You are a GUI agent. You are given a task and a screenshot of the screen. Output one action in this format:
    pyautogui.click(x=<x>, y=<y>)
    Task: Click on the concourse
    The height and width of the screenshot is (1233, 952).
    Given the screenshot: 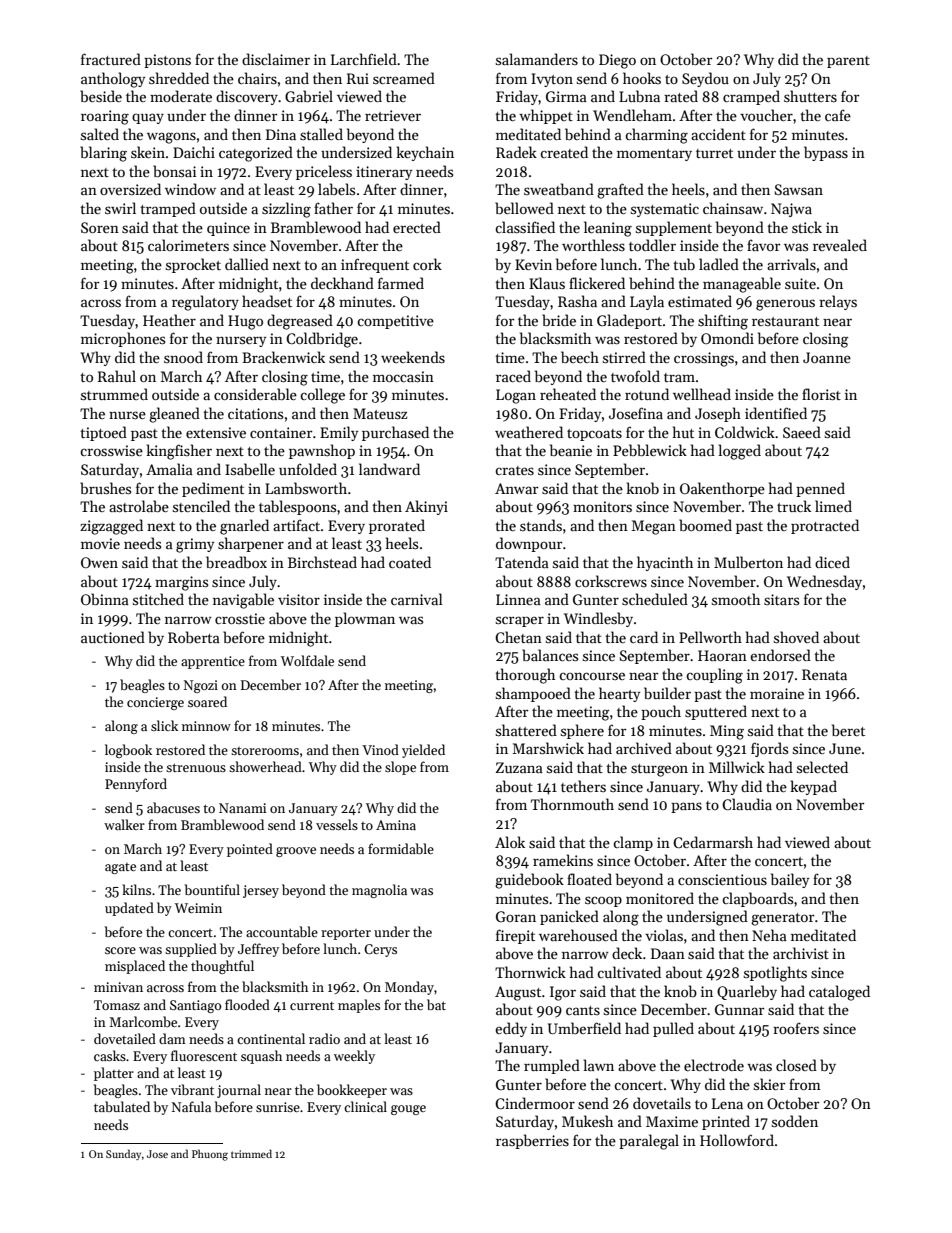 What is the action you would take?
    pyautogui.click(x=592, y=676)
